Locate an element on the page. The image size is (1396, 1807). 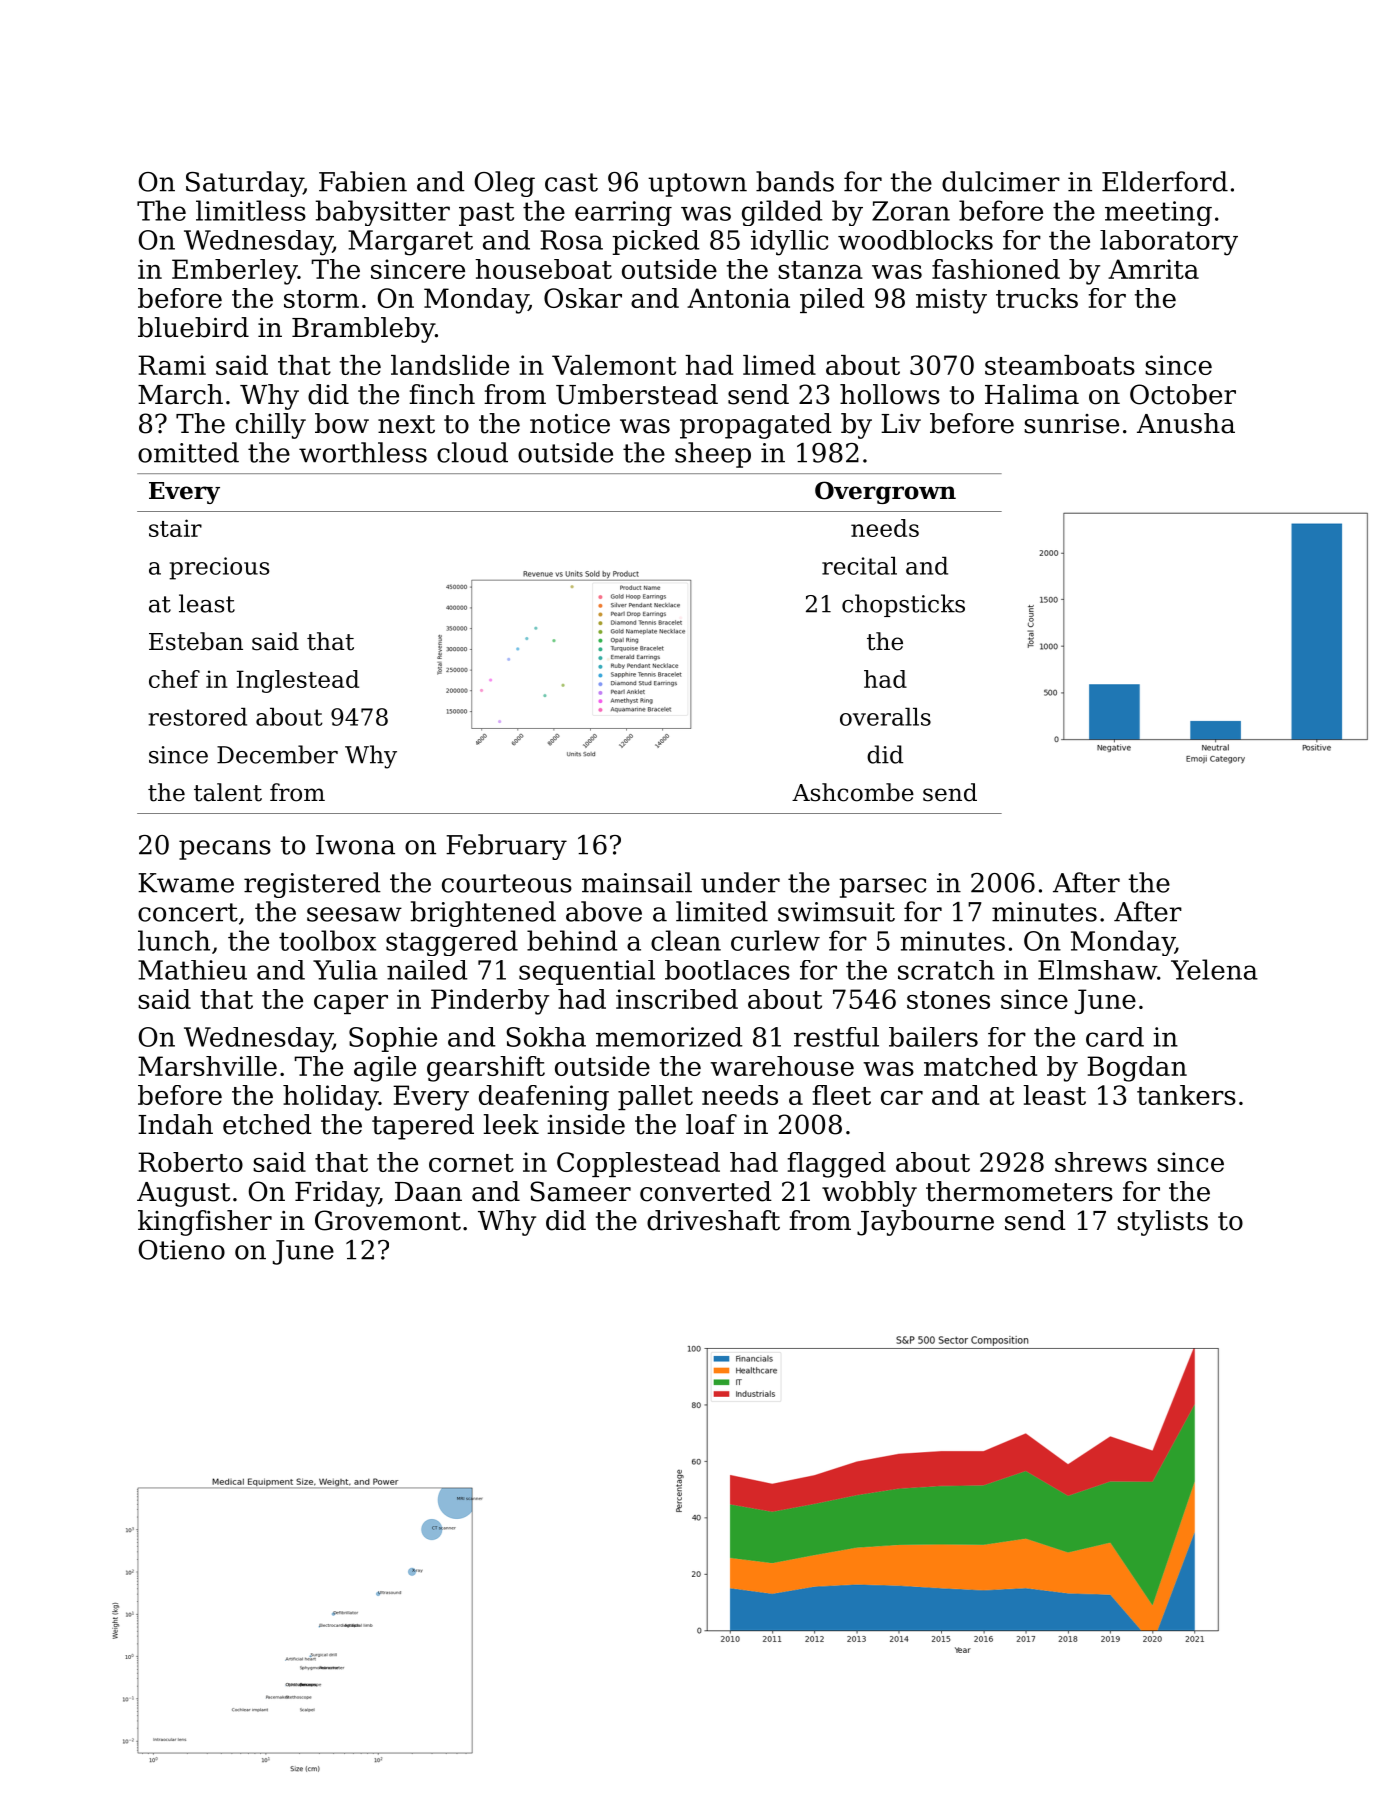
warehouse is located at coordinates (782, 1066).
